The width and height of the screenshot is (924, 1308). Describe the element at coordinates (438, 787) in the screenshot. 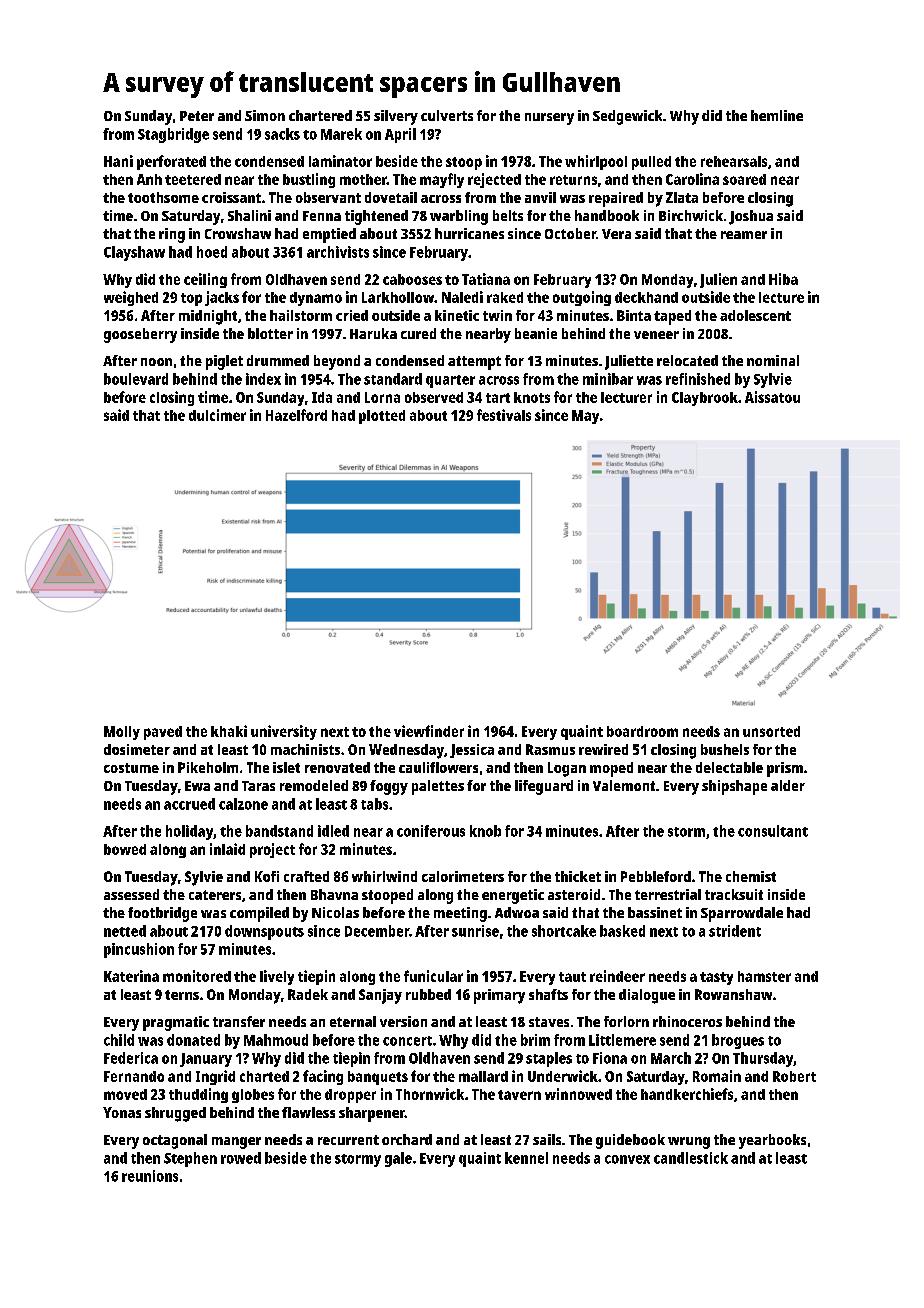

I see `palettes` at that location.
